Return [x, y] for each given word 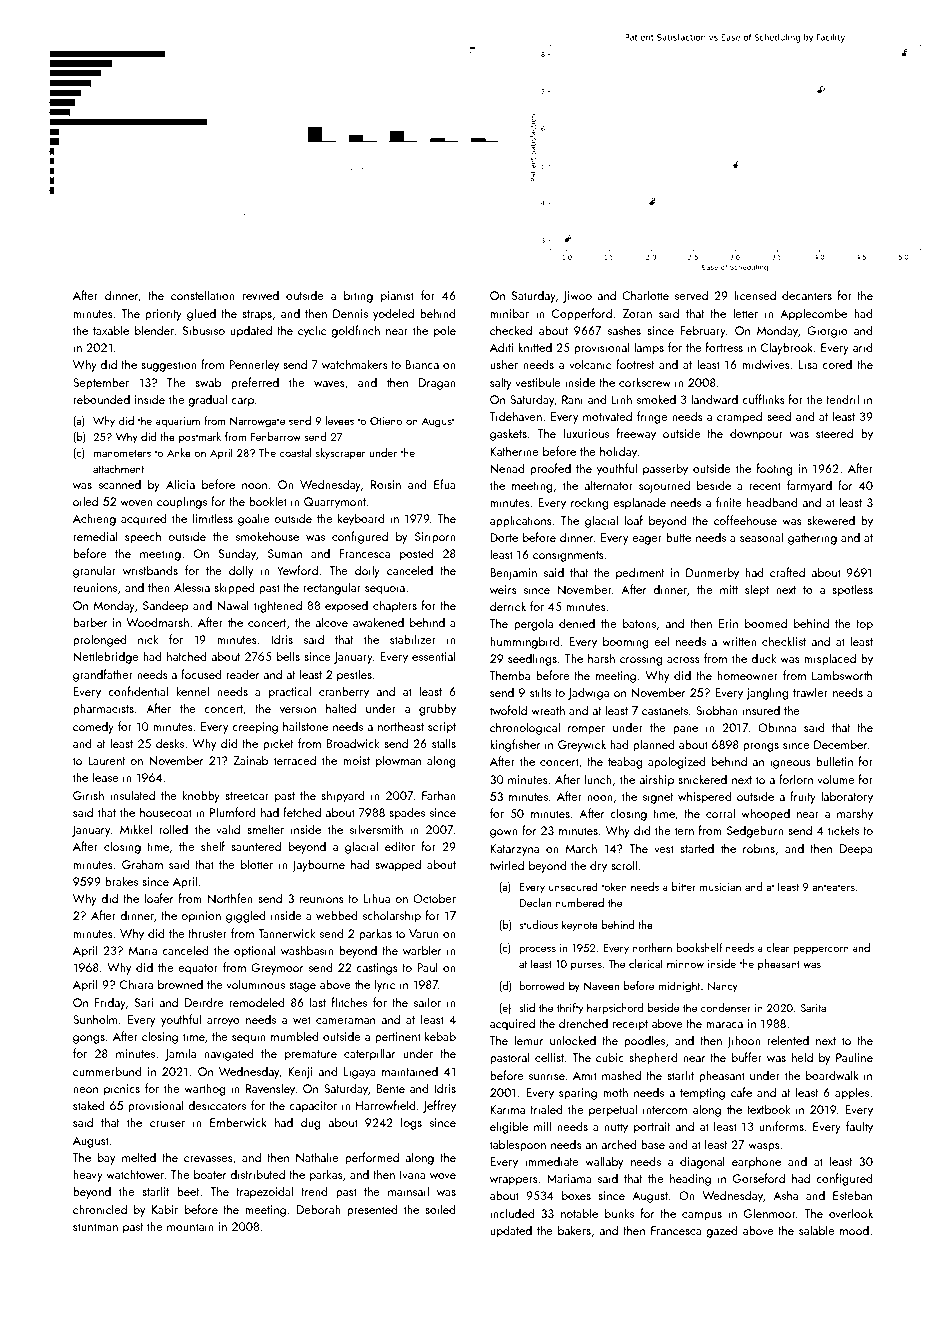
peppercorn [821, 950]
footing [774, 469]
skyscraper [341, 454]
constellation [203, 295]
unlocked [573, 1040]
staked [88, 1105]
